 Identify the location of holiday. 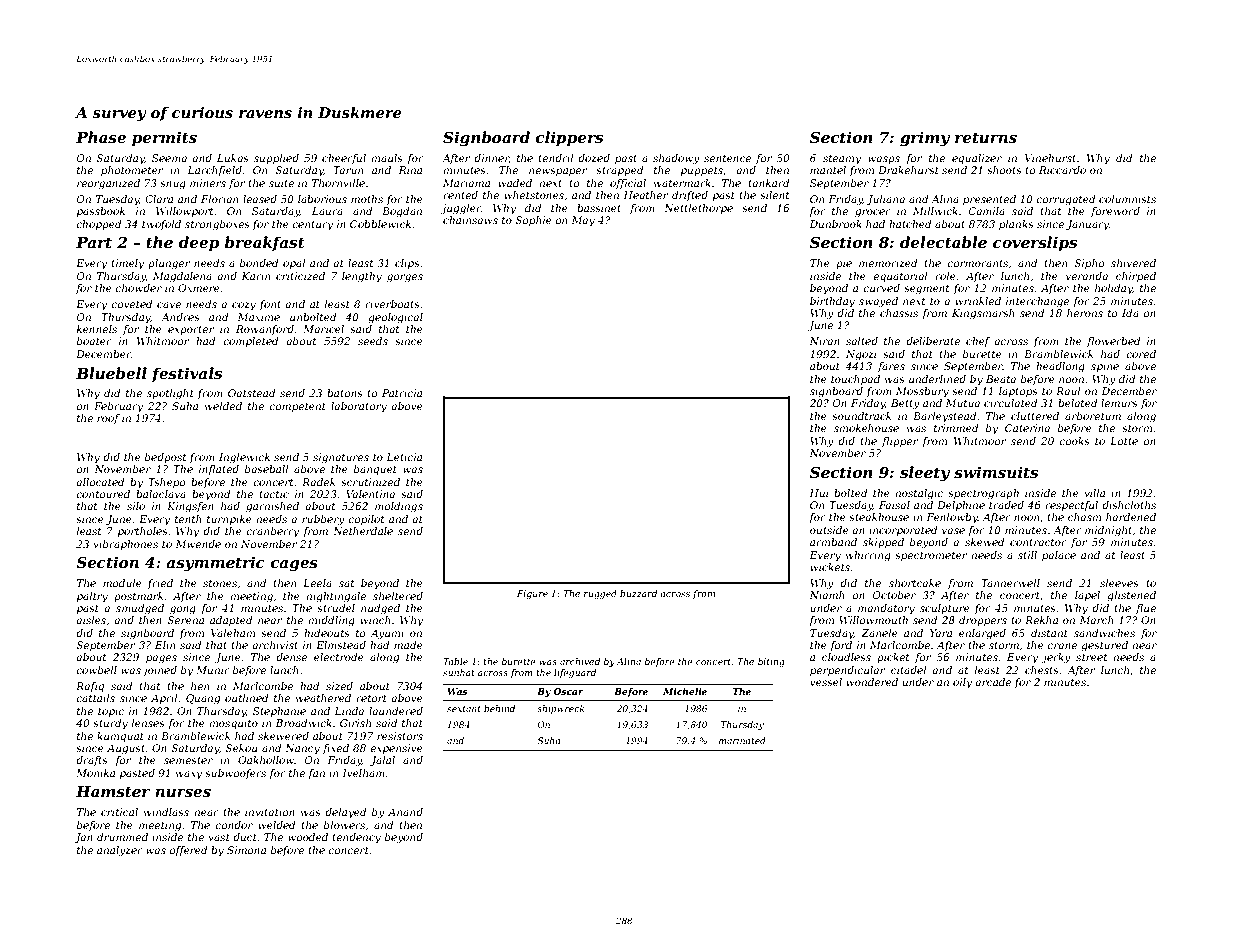
(1114, 289).
